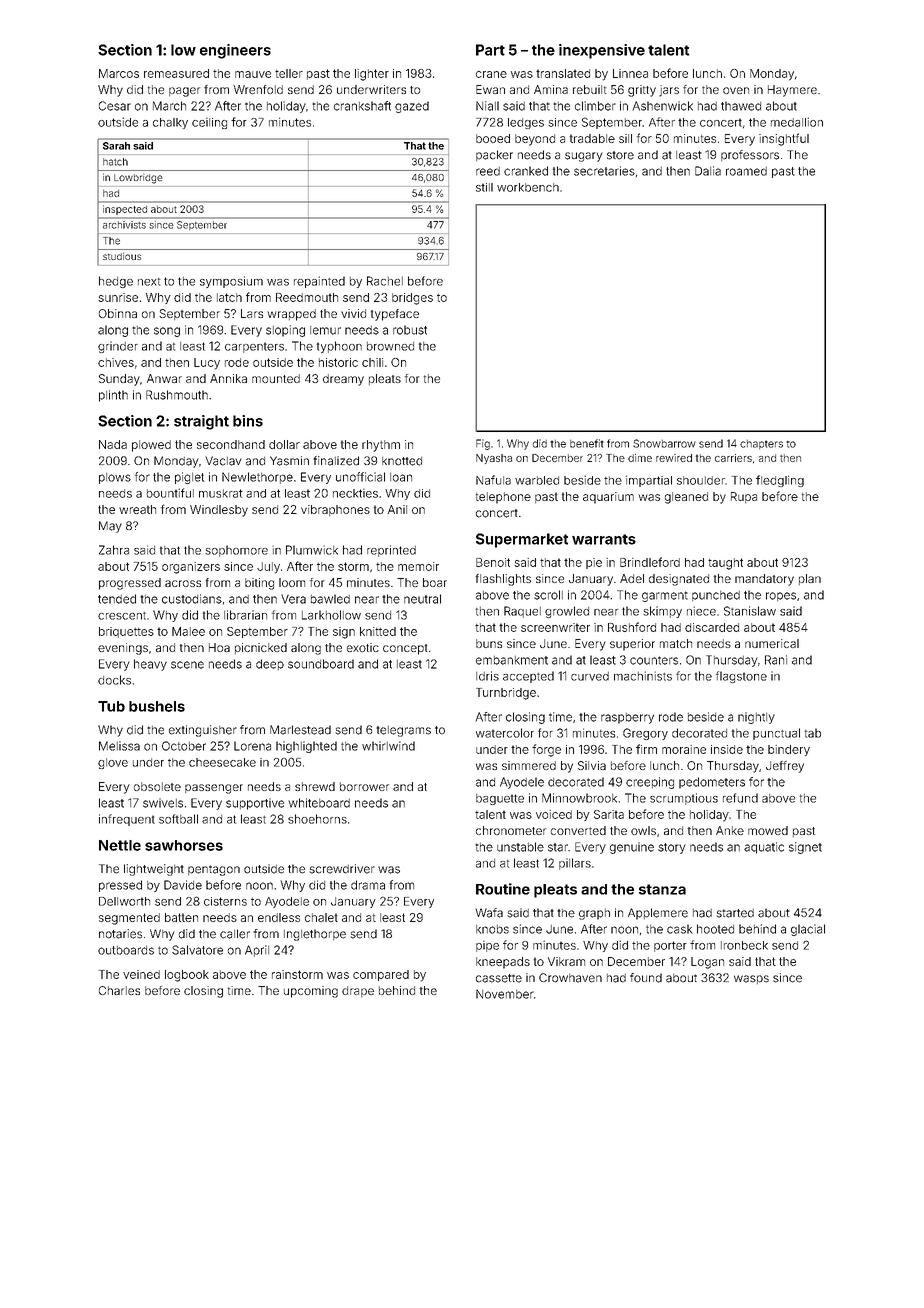 Image resolution: width=924 pixels, height=1308 pixels. I want to click on crane, so click(491, 74).
